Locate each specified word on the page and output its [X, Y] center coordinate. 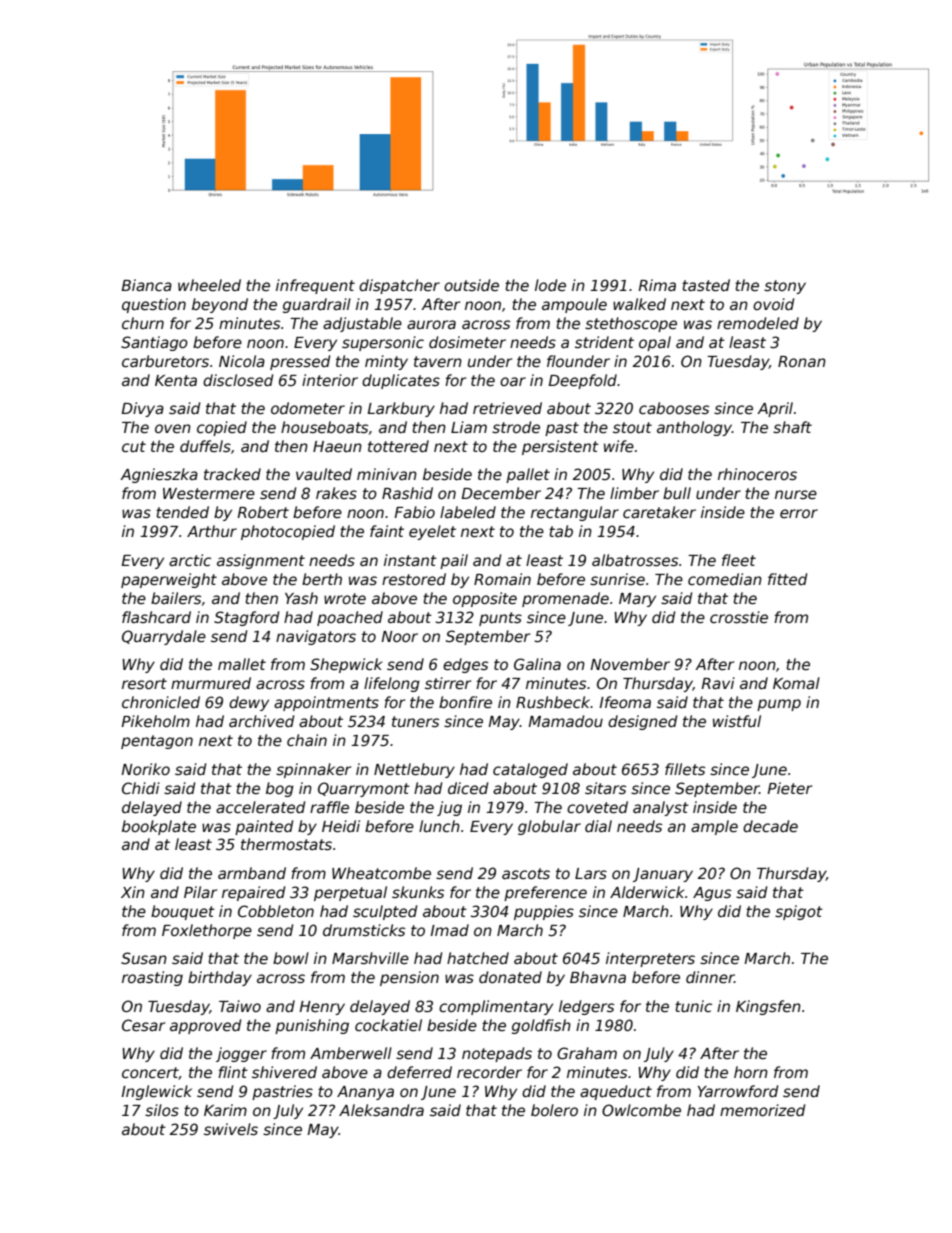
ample [714, 827]
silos [162, 1110]
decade [770, 826]
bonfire [465, 702]
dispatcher [399, 286]
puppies [544, 912]
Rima [657, 285]
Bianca [146, 285]
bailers [176, 598]
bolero [554, 1110]
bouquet [183, 912]
